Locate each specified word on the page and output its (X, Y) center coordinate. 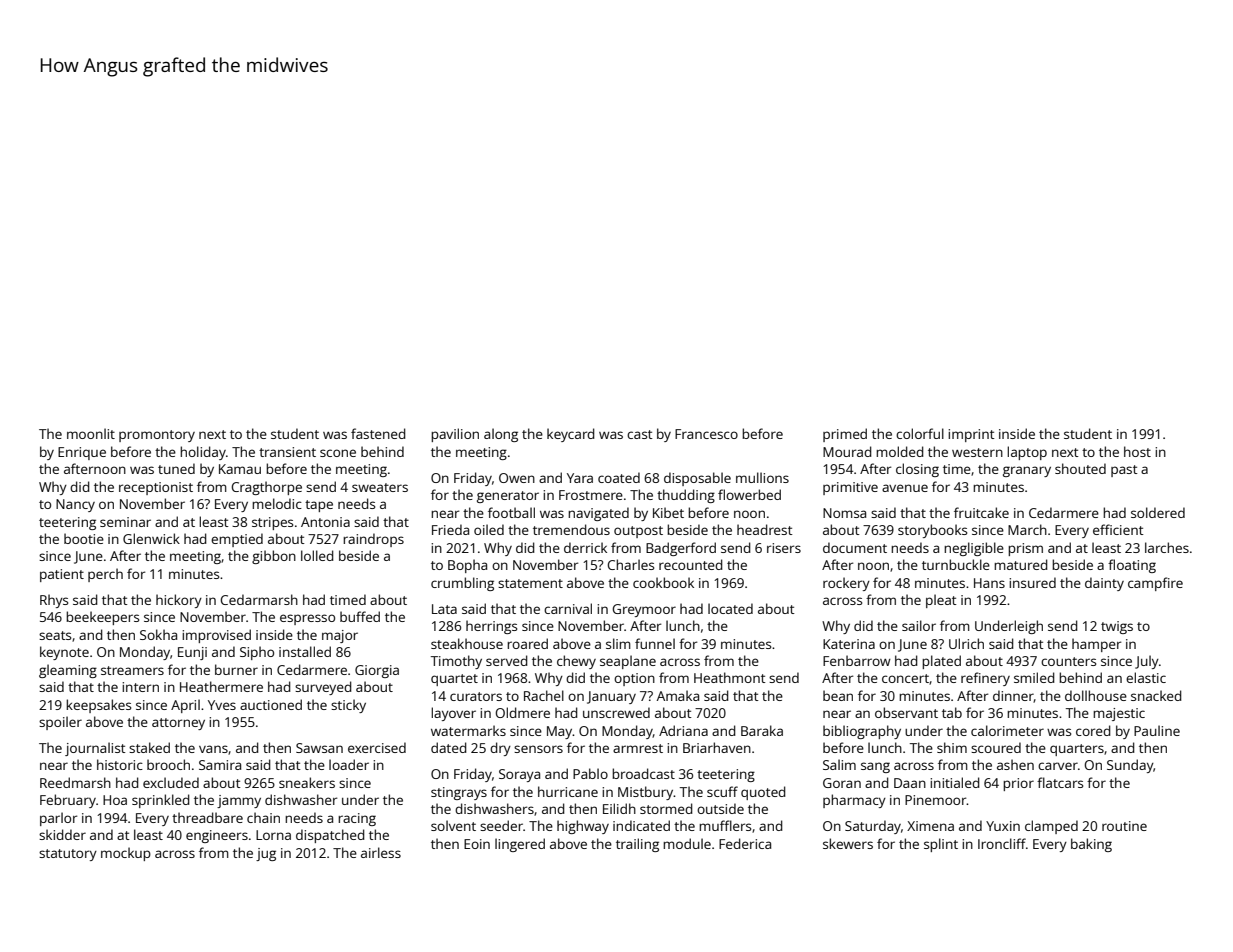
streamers (132, 670)
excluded (171, 782)
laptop (1027, 453)
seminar (125, 522)
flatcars (1060, 782)
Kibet (668, 512)
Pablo (590, 773)
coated (619, 477)
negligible (974, 549)
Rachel (544, 695)
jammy (239, 801)
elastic (1146, 677)
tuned (176, 468)
